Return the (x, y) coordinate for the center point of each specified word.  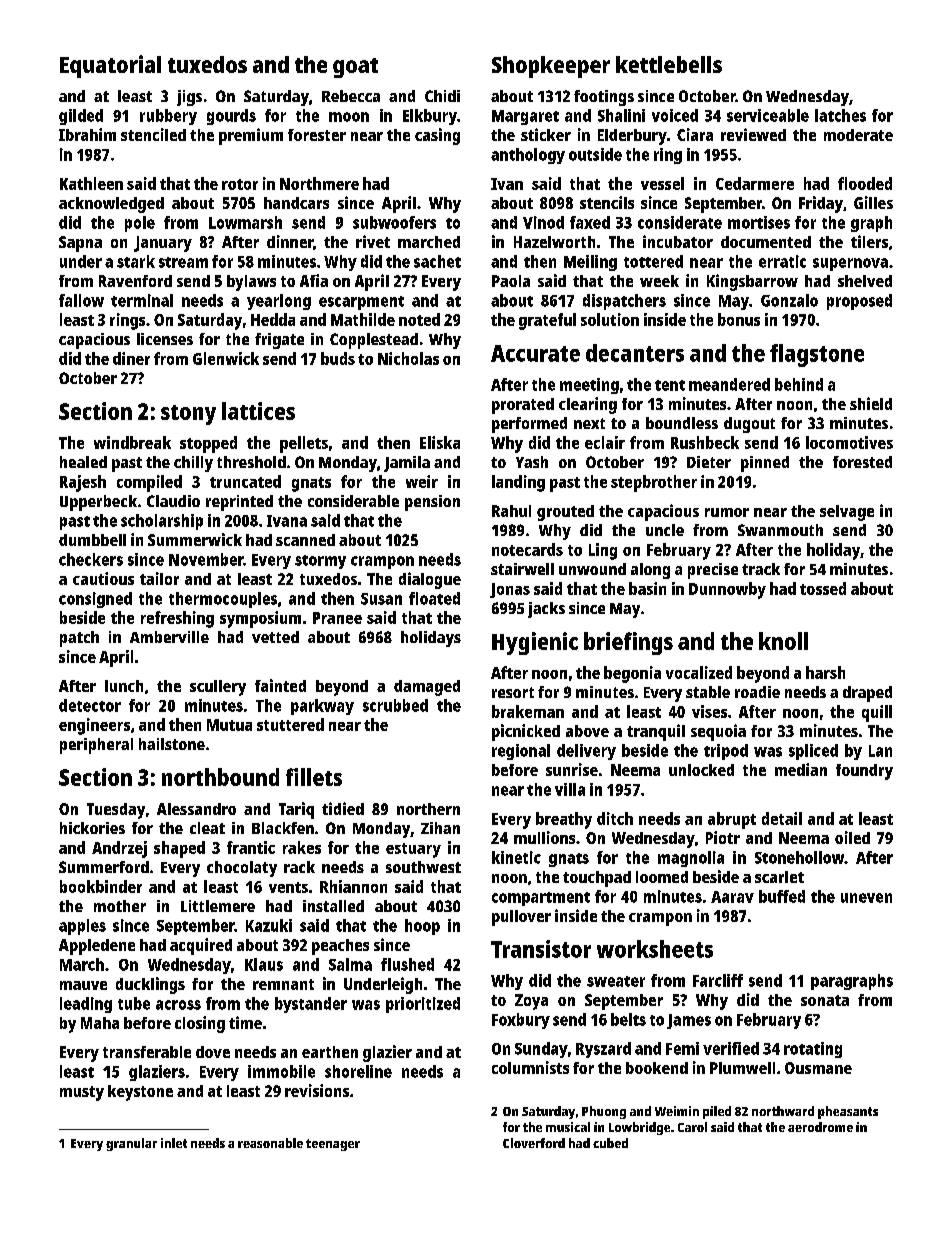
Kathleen (91, 183)
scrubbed (395, 705)
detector (90, 705)
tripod (726, 752)
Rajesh (83, 483)
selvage (847, 513)
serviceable (768, 115)
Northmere (319, 183)
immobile (281, 1071)
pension (432, 503)
